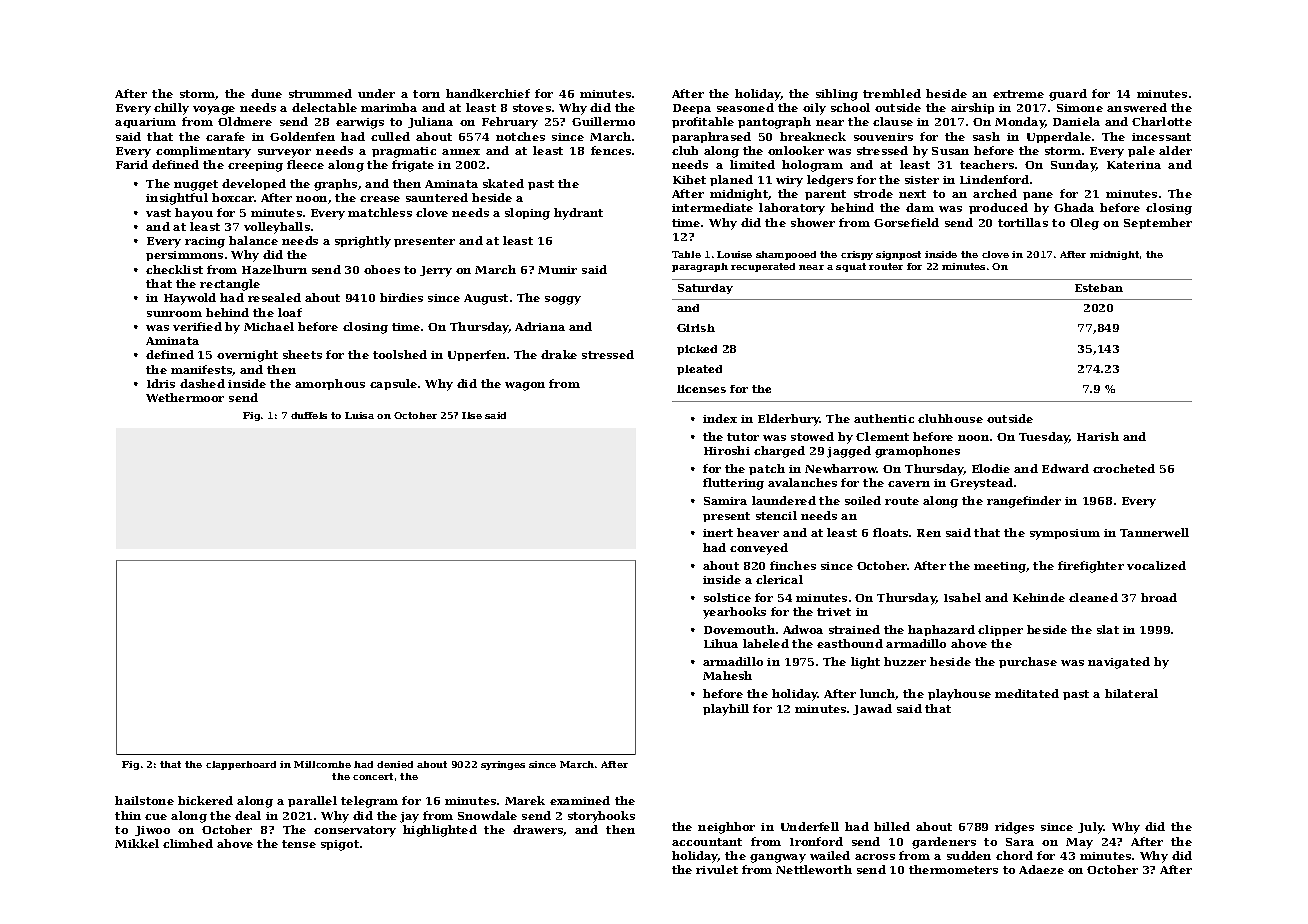 This screenshot has height=924, width=1308. I want to click on sibling, so click(837, 95).
